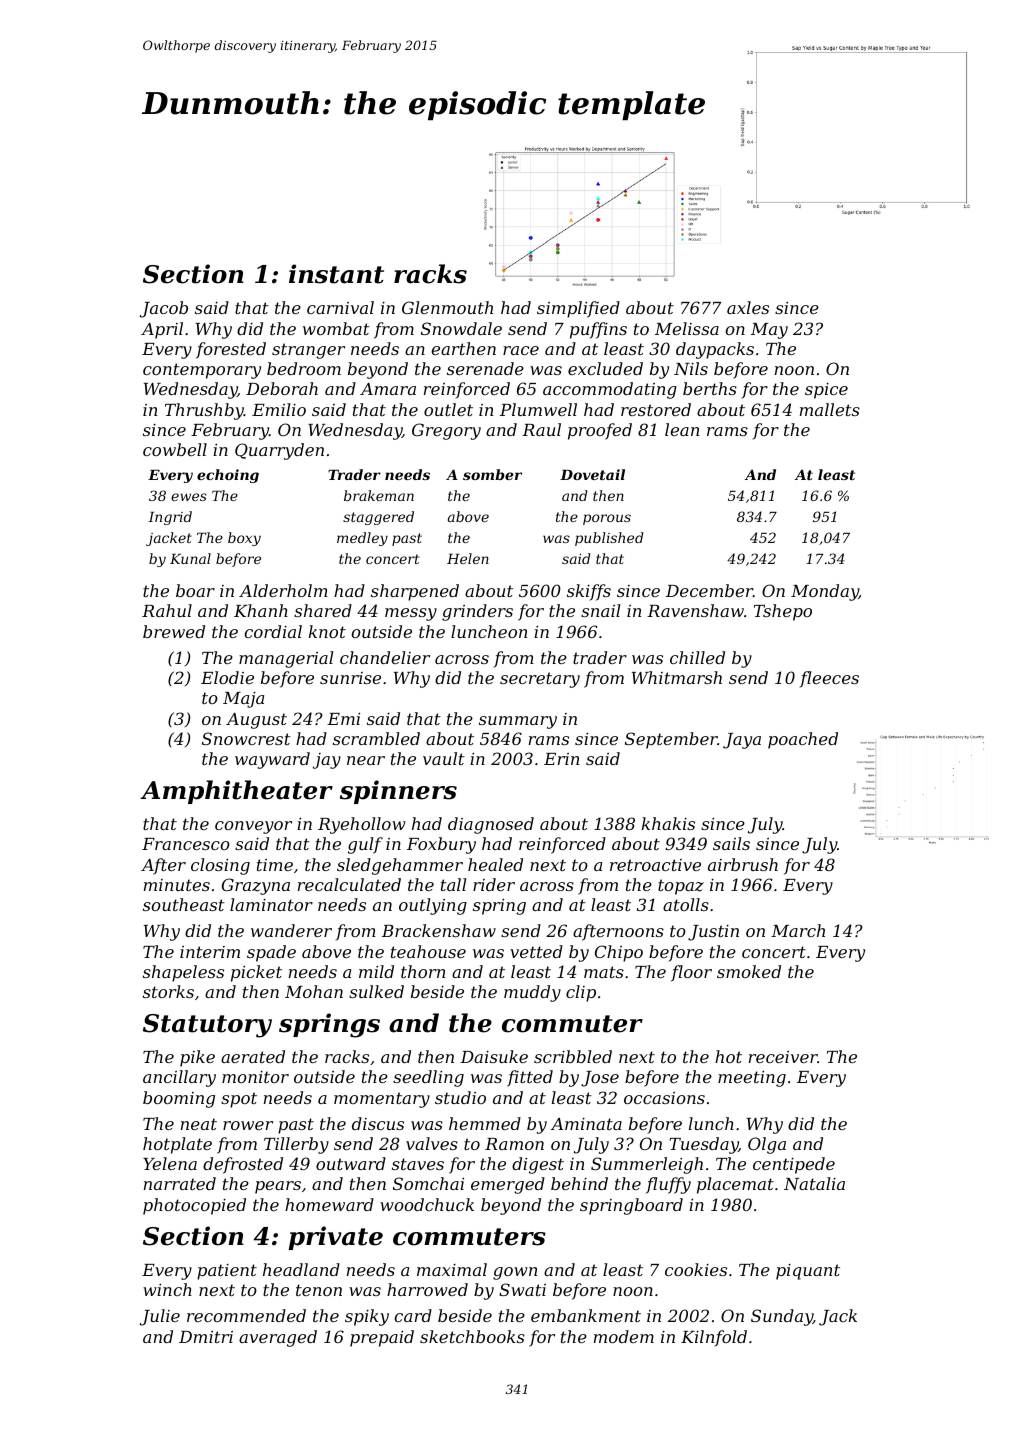  I want to click on fluffy, so click(668, 1185).
